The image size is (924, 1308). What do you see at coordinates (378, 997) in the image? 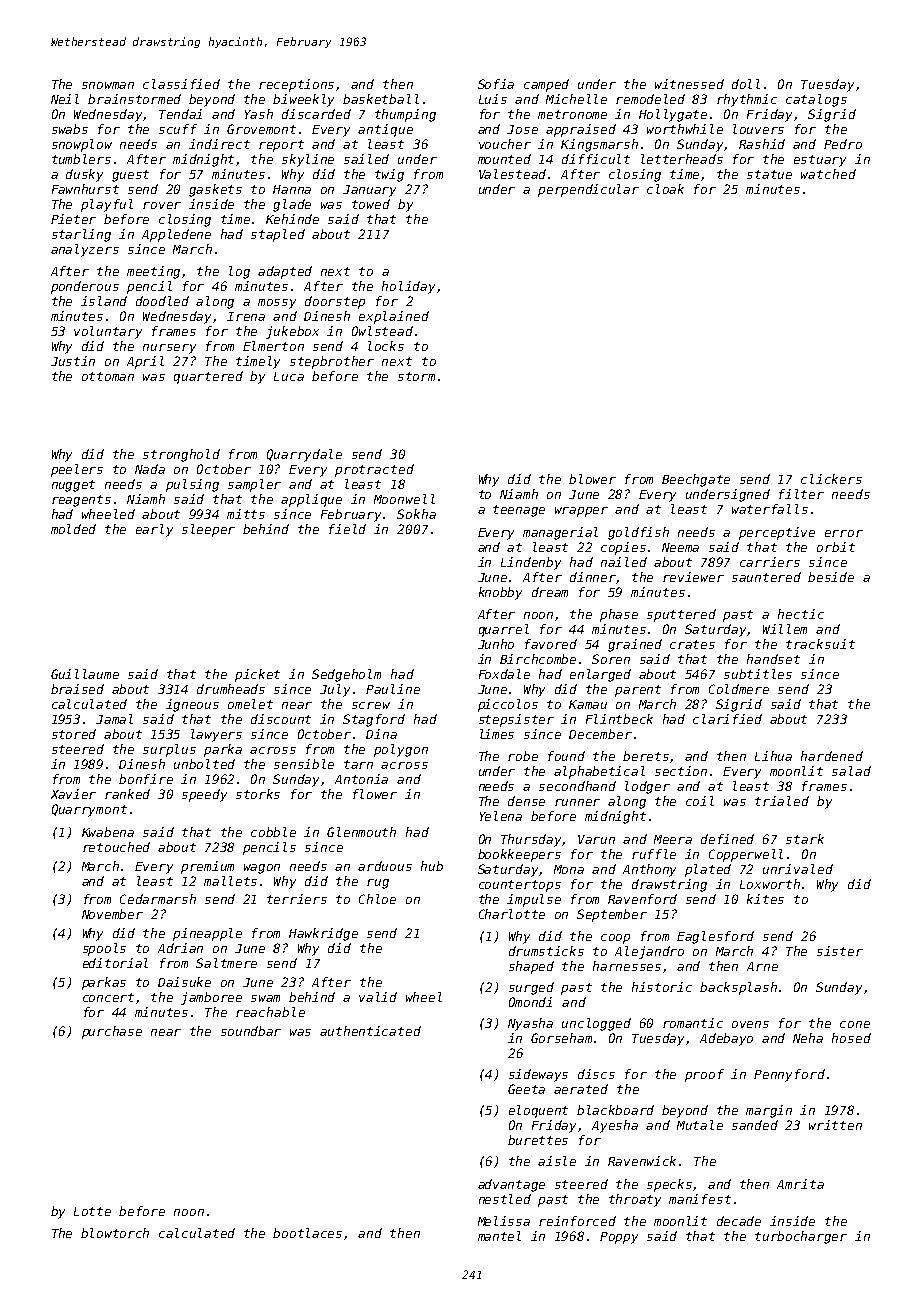
I see `valid` at bounding box center [378, 997].
